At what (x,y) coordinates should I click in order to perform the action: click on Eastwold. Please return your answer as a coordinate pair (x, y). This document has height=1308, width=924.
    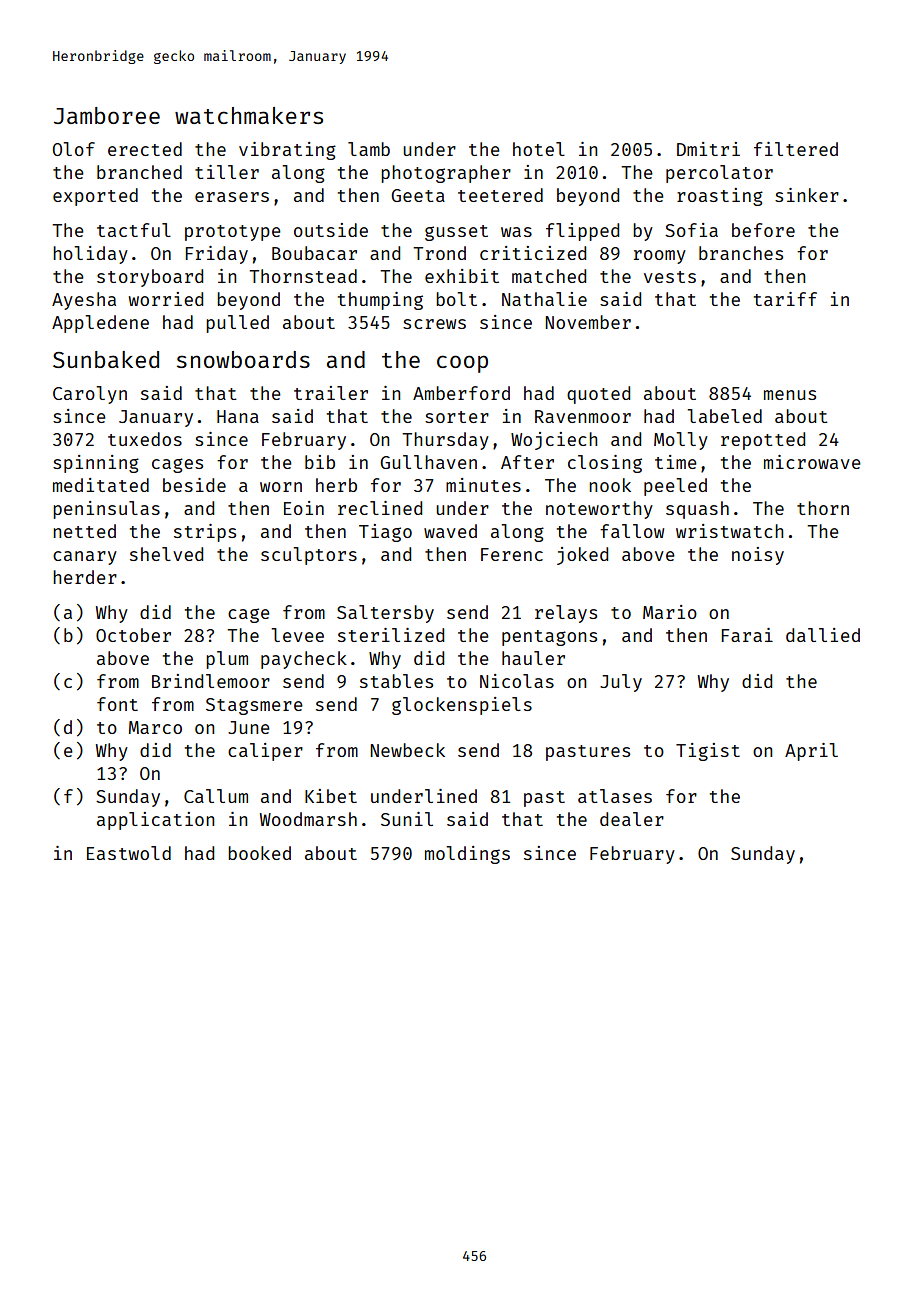
    Looking at the image, I should click on (129, 853).
